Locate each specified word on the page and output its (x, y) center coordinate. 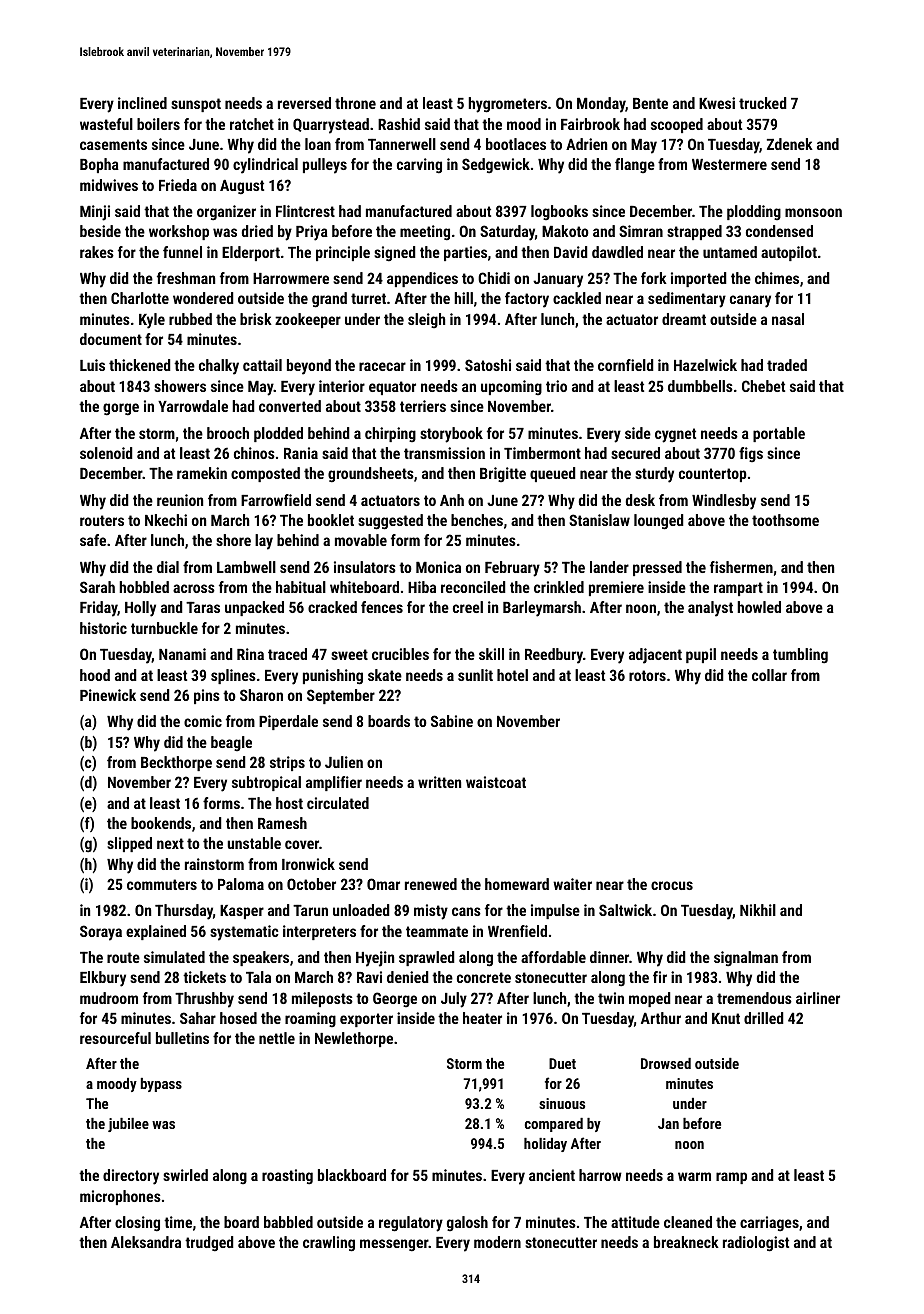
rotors (647, 675)
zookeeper (308, 320)
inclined (142, 103)
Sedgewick (496, 166)
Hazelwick (705, 365)
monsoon (813, 212)
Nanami (182, 654)
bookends (161, 823)
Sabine (452, 721)
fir (660, 977)
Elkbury (103, 979)
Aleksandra (146, 1242)
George (395, 999)
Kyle (152, 321)
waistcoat (496, 782)
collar (769, 675)
